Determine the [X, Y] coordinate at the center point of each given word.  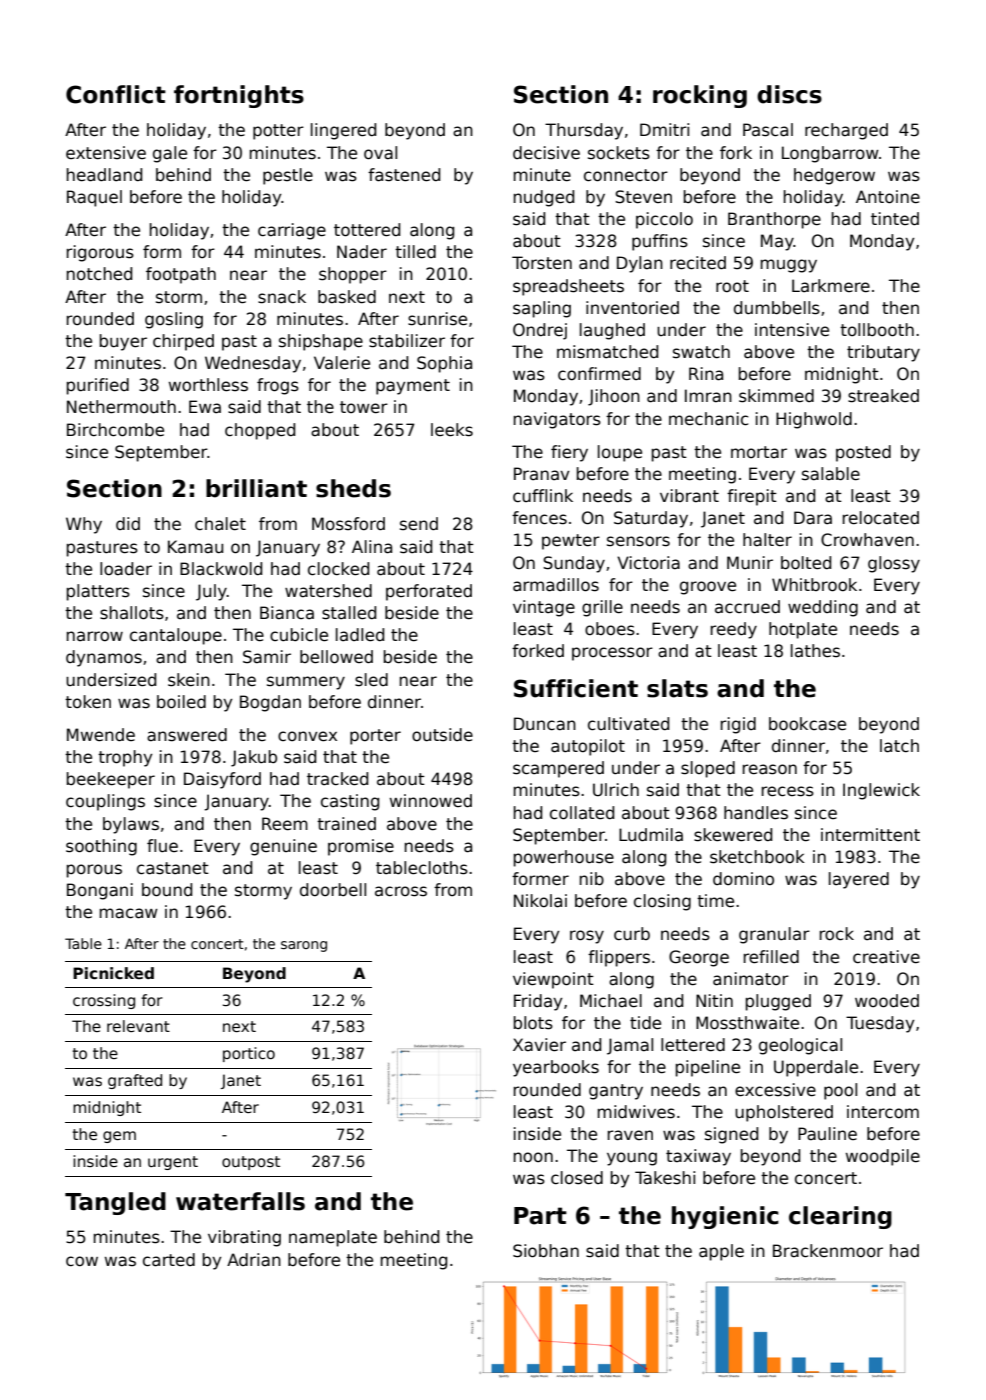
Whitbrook [814, 585]
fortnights [239, 96]
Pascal [768, 130]
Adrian [254, 1260]
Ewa [205, 407]
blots [533, 1023]
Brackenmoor [828, 1251]
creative [886, 957]
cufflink [543, 496]
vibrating [244, 1238]
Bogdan [270, 703]
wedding [823, 608]
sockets [619, 153]
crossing [104, 1001]
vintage [544, 608]
